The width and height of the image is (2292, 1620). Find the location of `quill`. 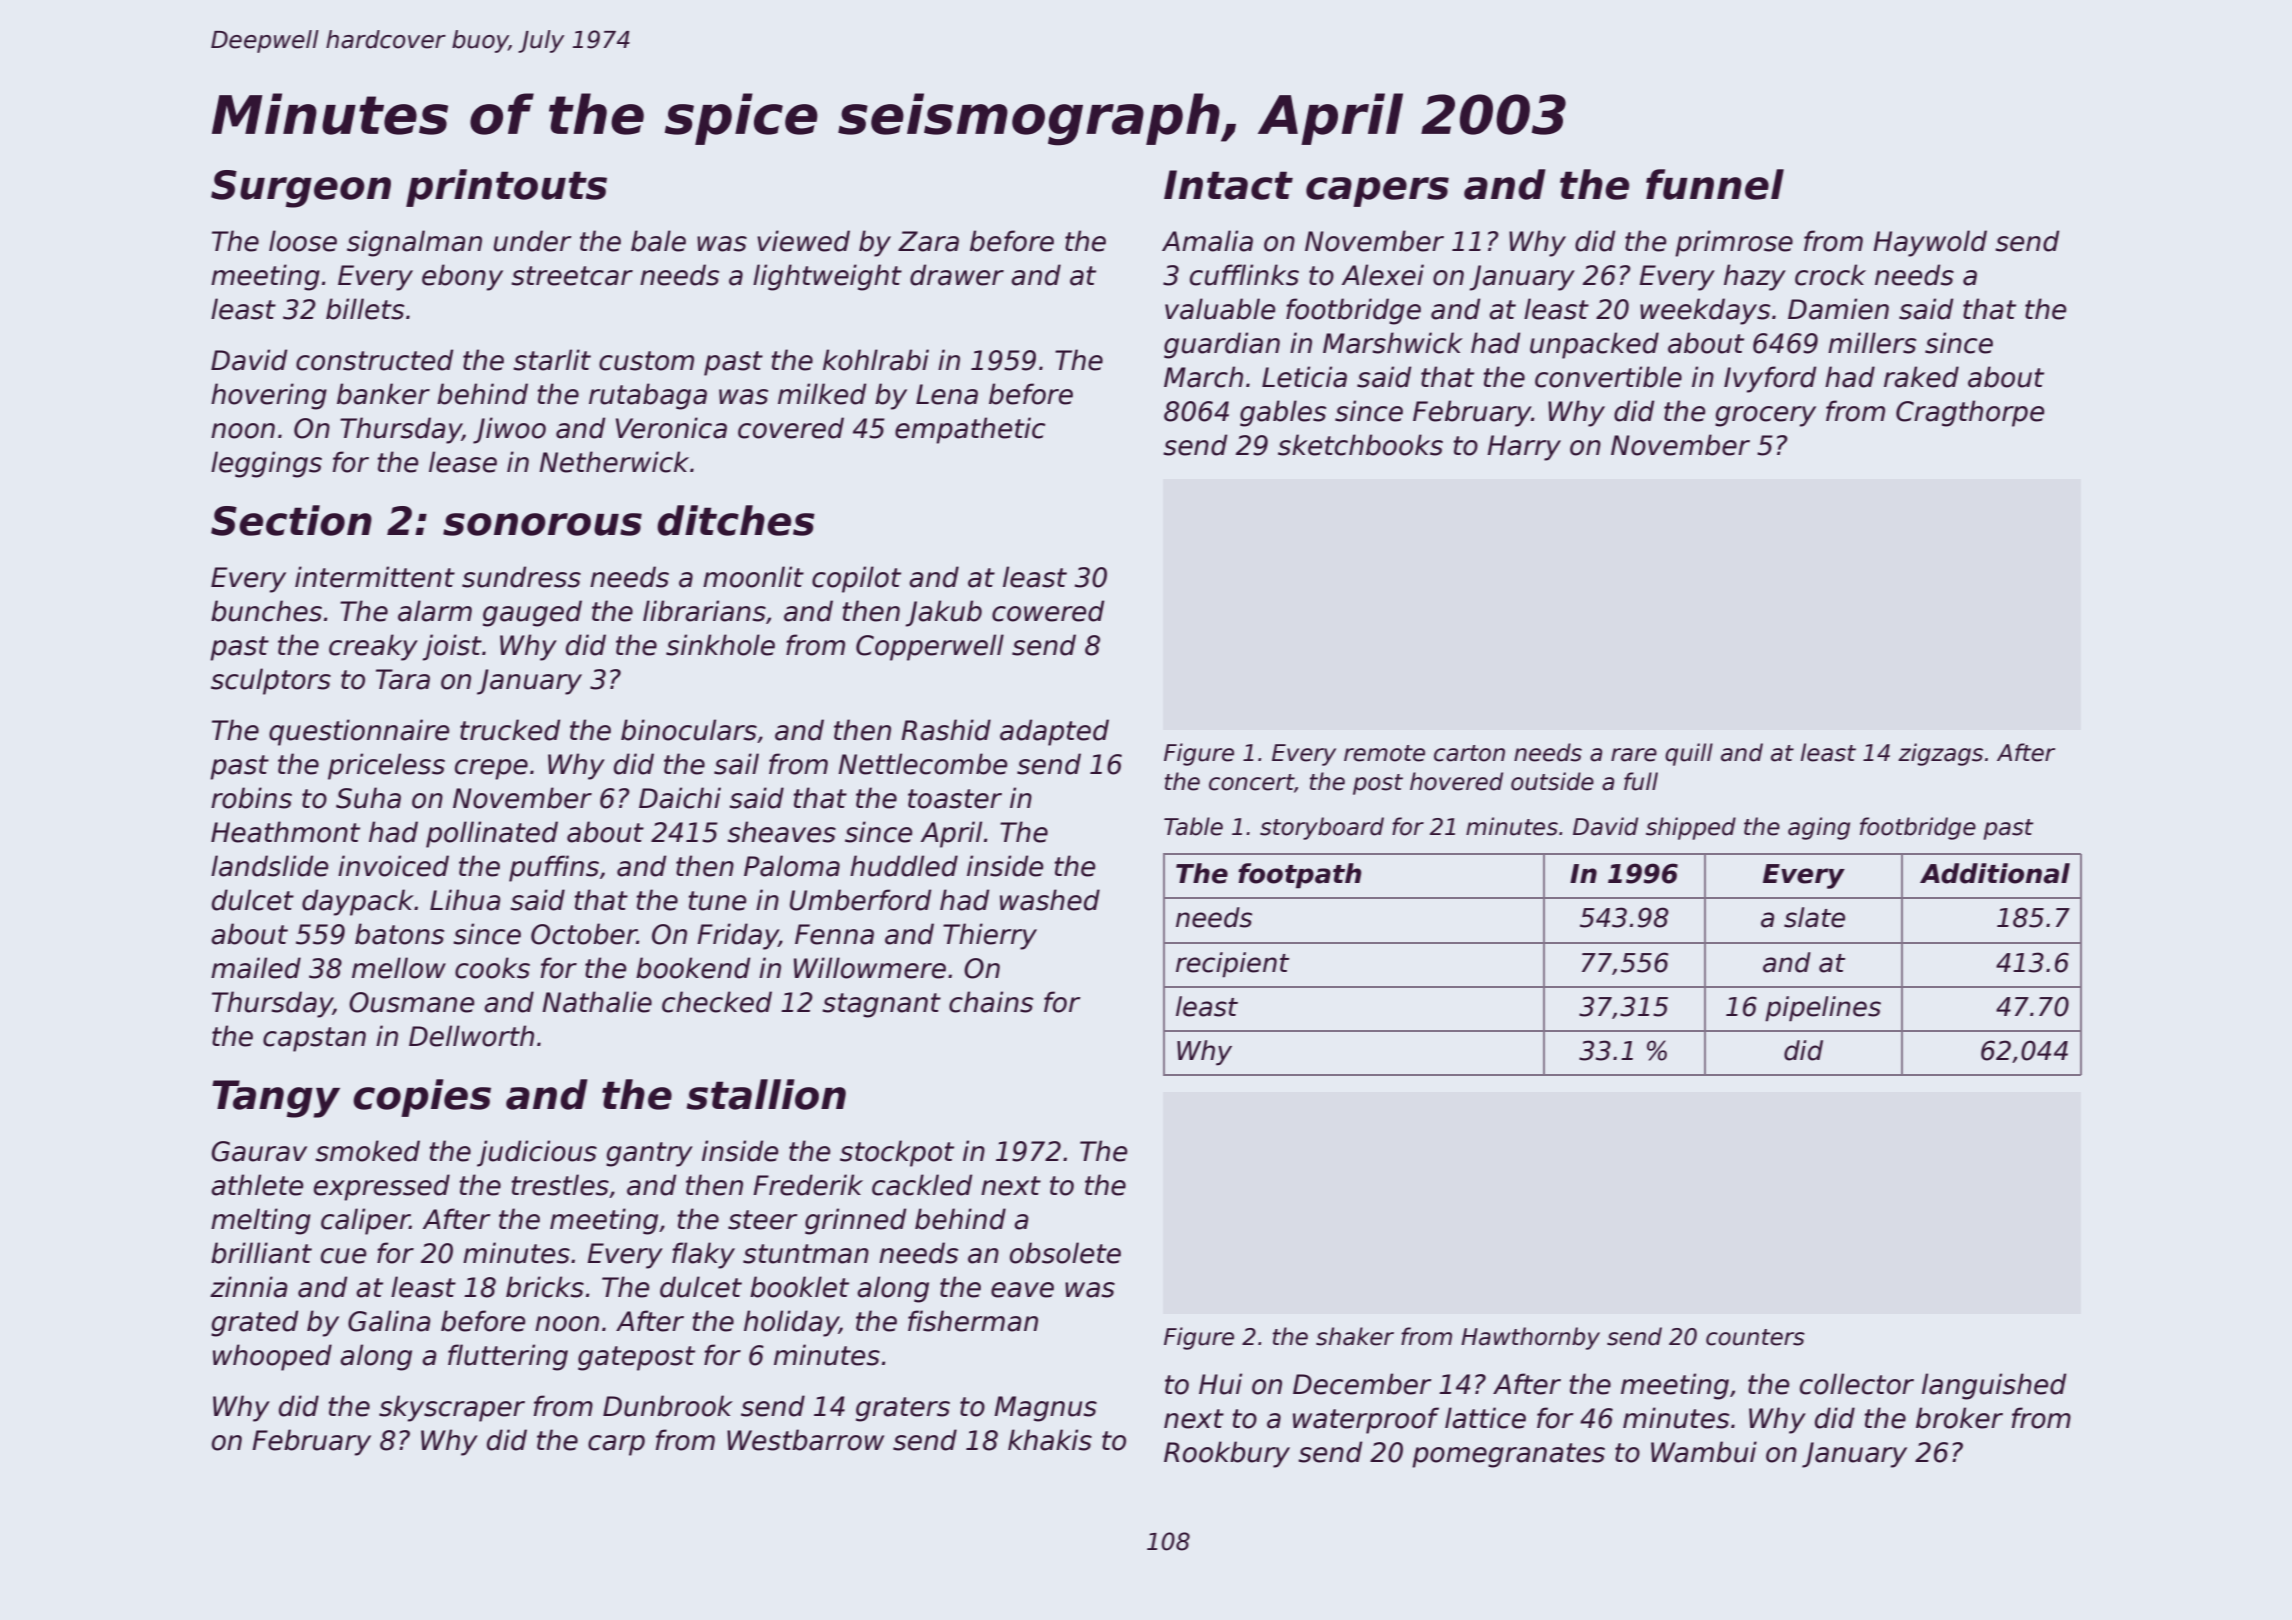

quill is located at coordinates (1689, 754).
